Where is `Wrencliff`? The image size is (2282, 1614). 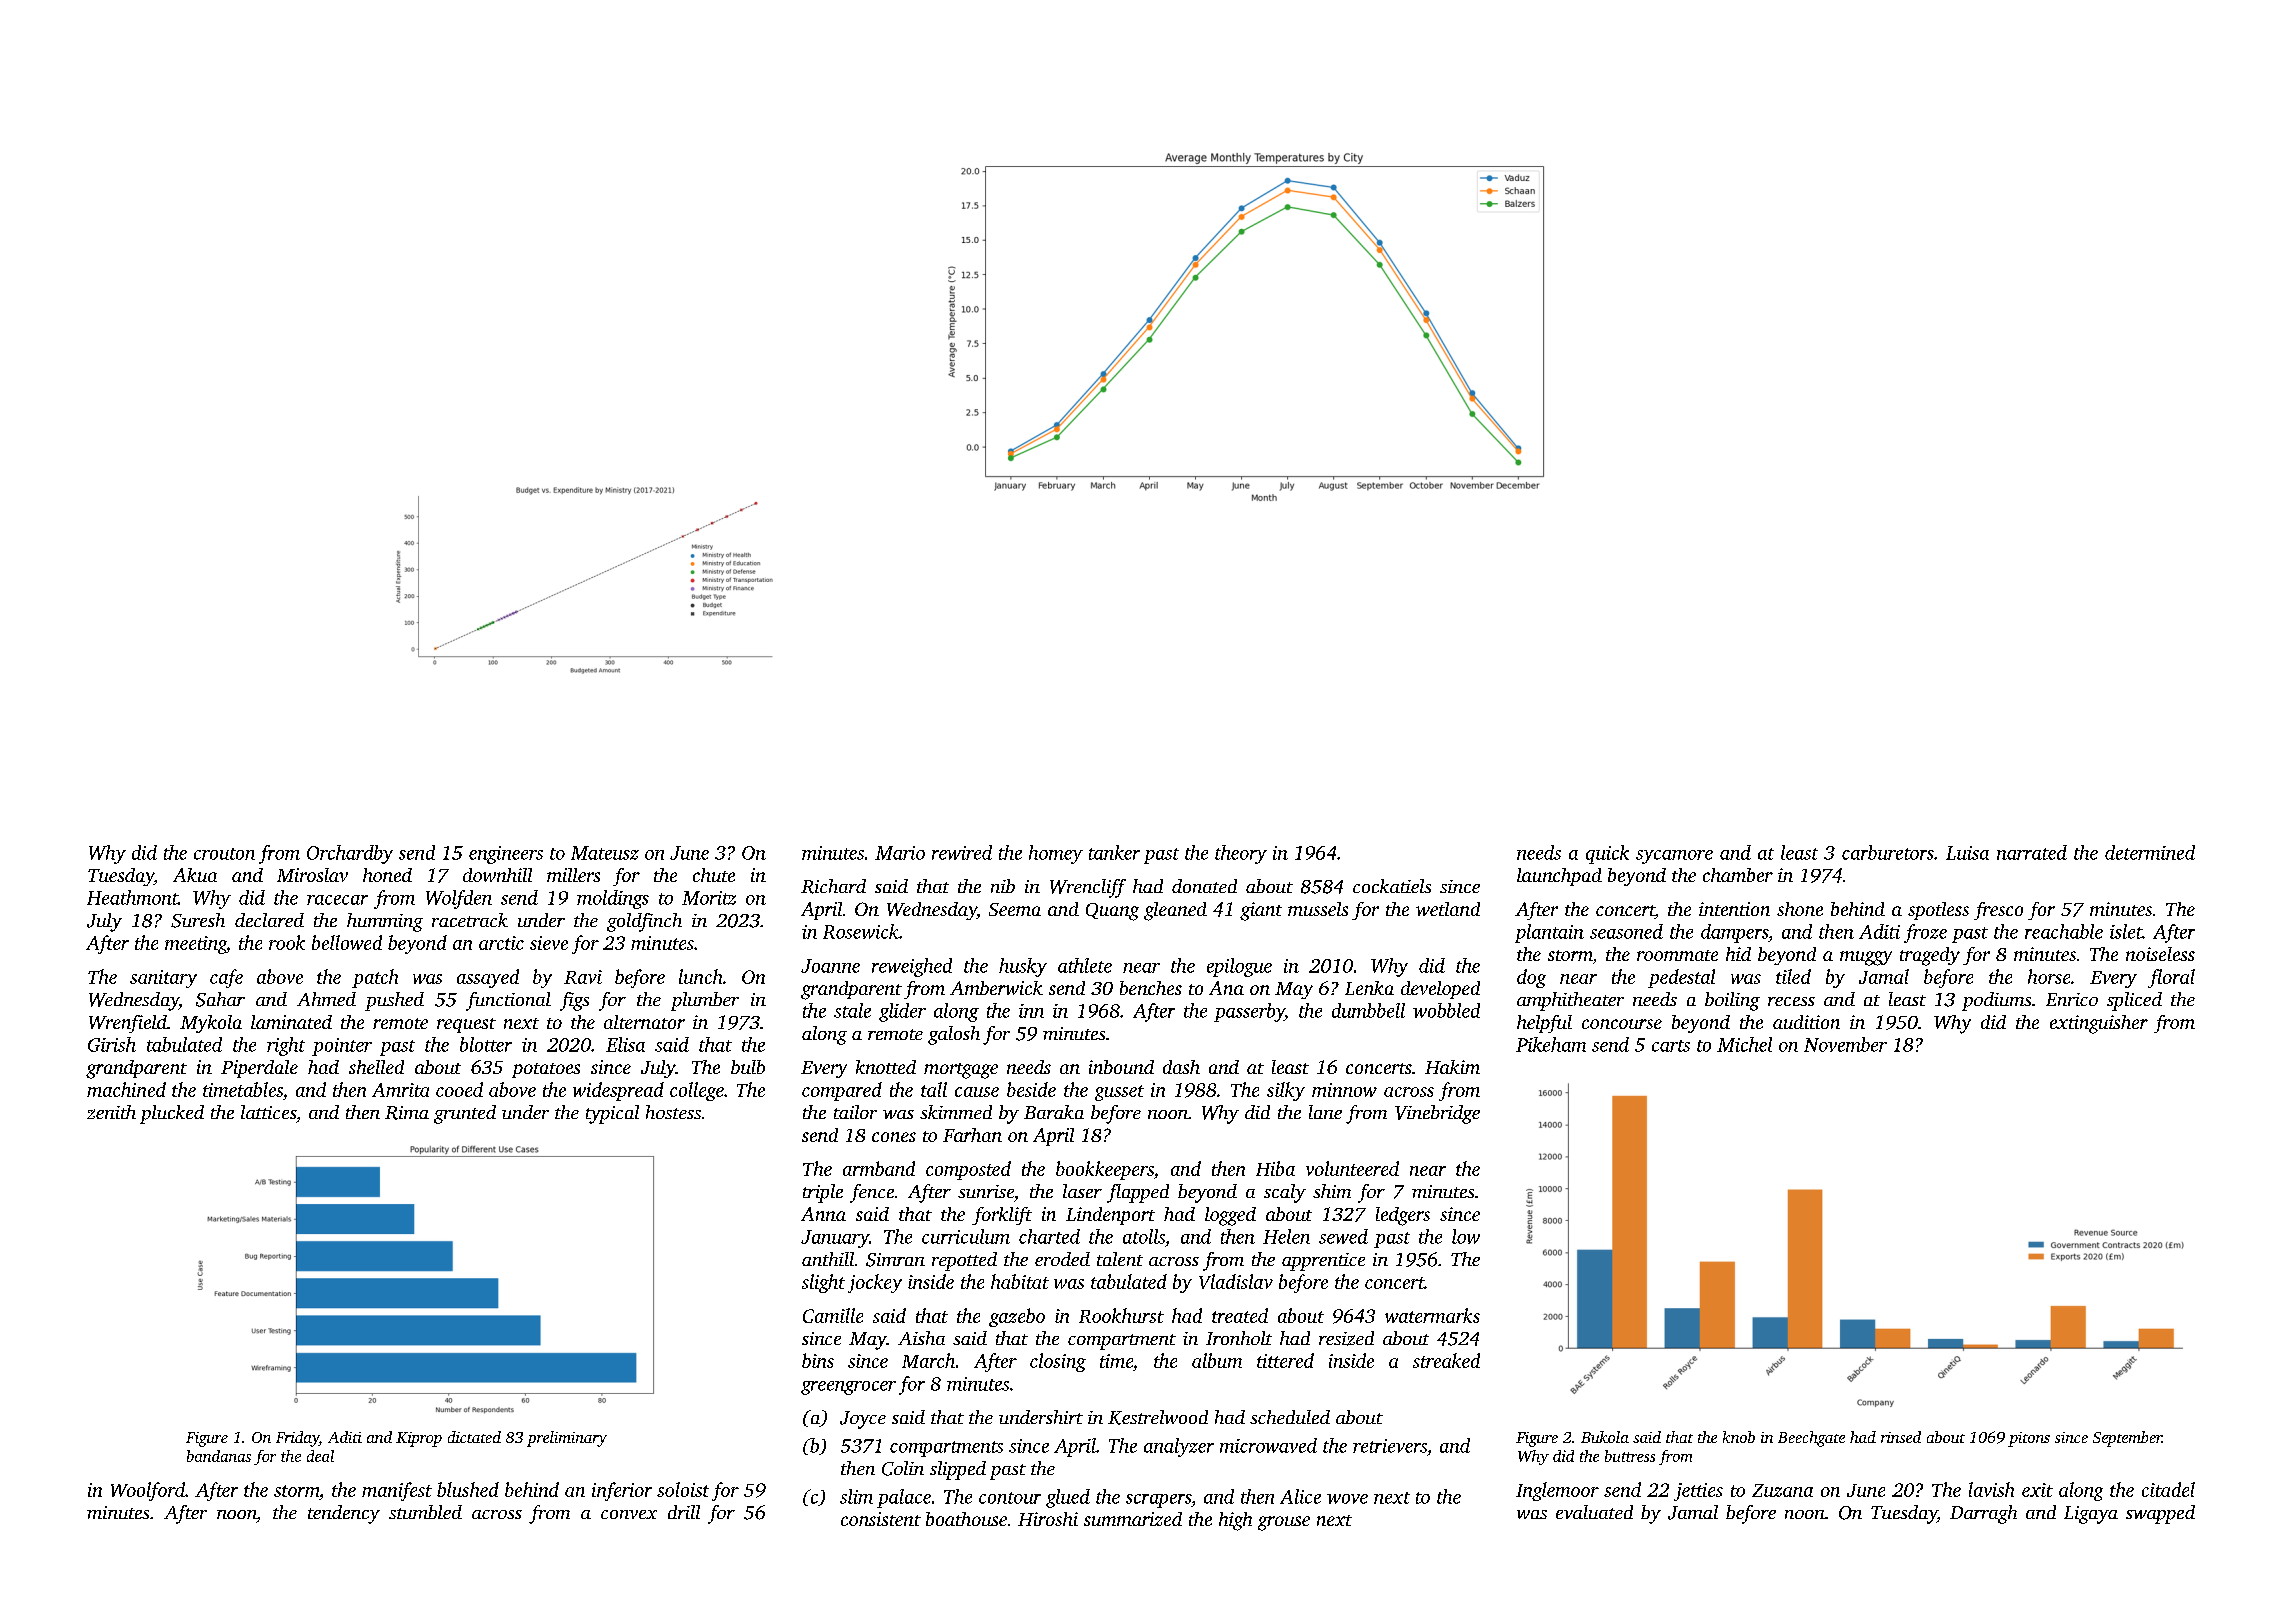
Wrencliff is located at coordinates (1088, 888).
